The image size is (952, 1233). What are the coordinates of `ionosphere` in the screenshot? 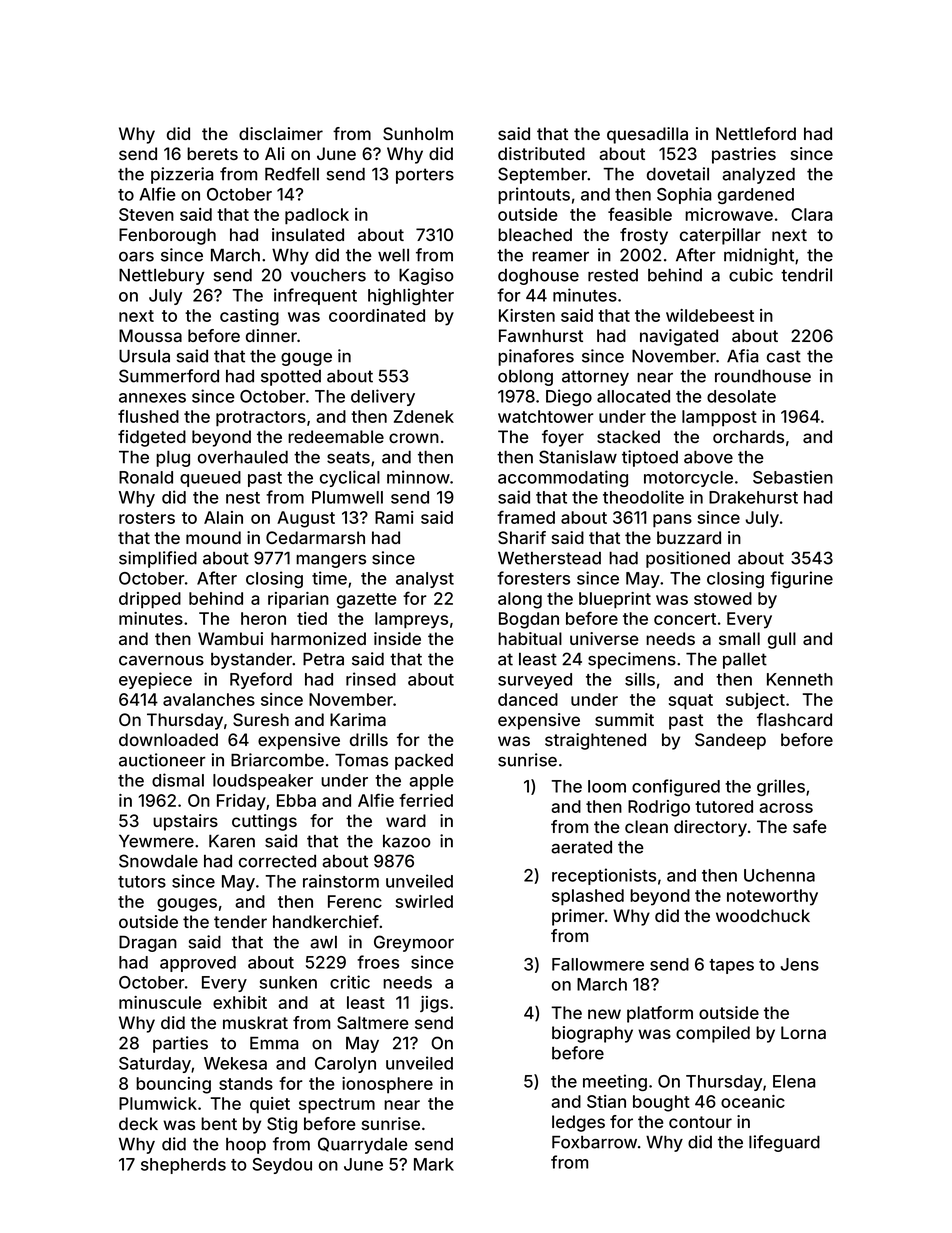 It's located at (387, 1085).
